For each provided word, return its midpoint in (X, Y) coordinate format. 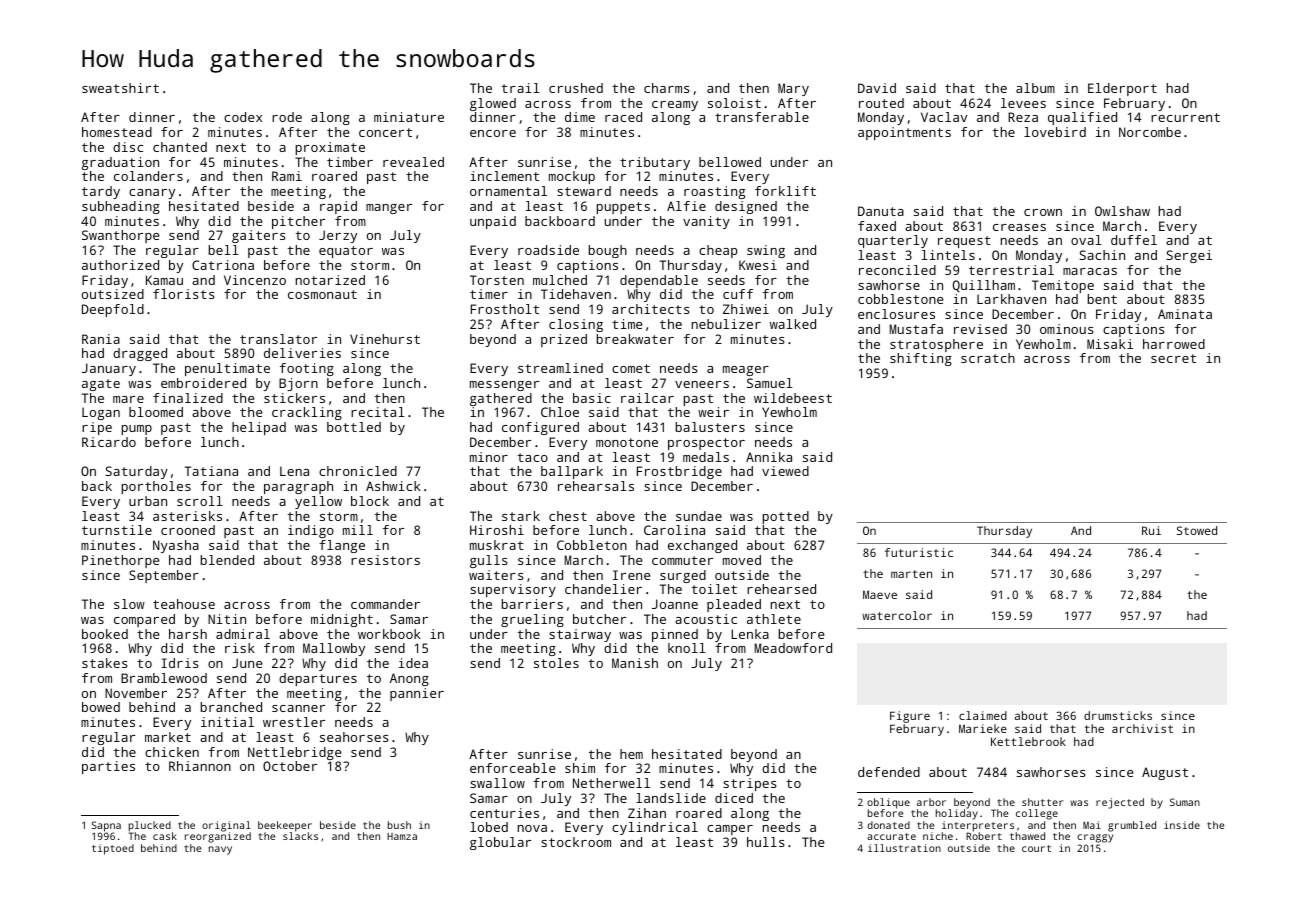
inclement (504, 176)
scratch (988, 358)
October (290, 766)
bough (608, 251)
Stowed (1197, 530)
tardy (101, 192)
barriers (532, 604)
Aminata (1185, 314)
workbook (389, 634)
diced (734, 798)
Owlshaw (1122, 211)
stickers (294, 398)
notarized (330, 280)
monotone (627, 442)
